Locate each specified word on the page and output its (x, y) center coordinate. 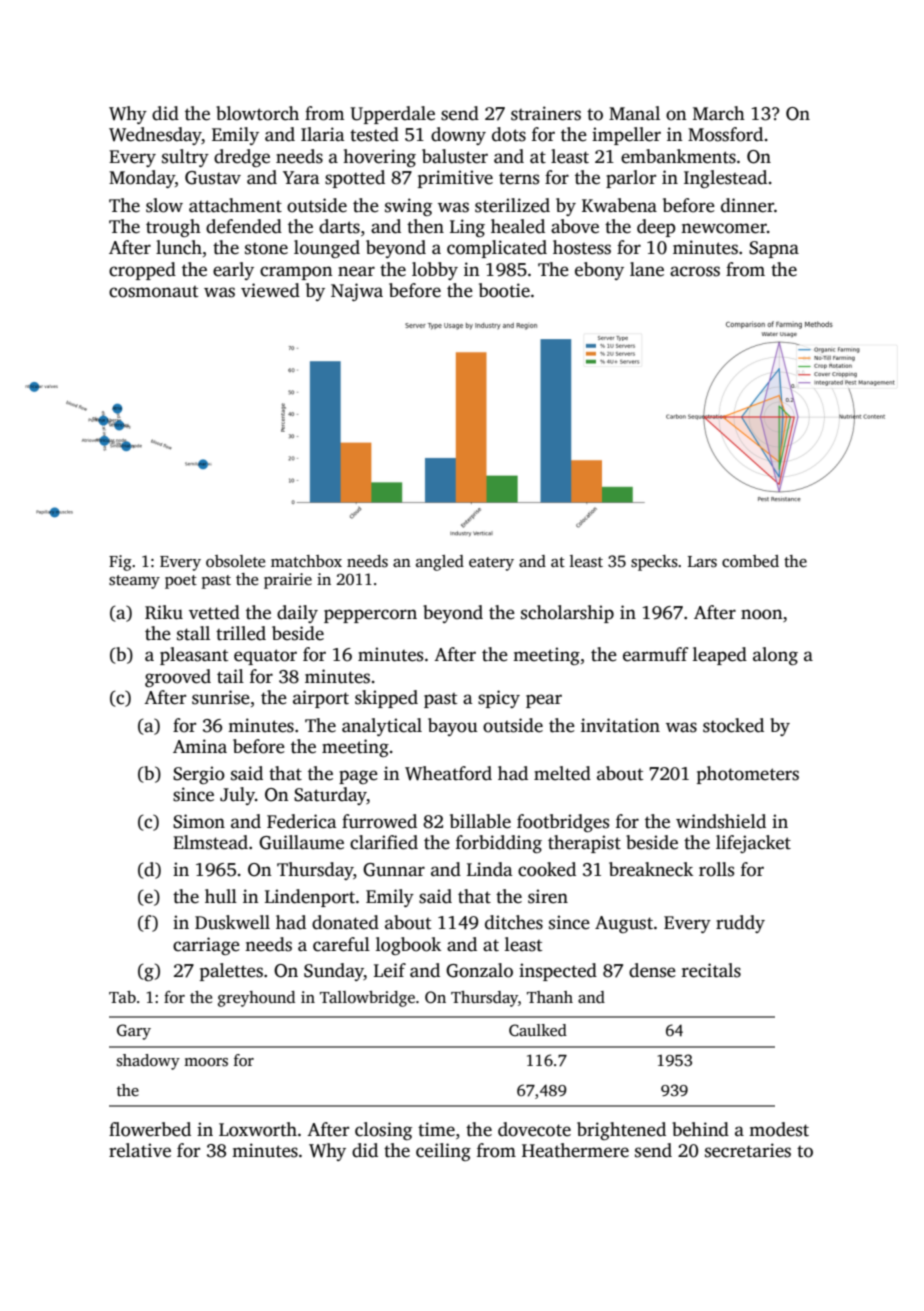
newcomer (724, 228)
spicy (499, 699)
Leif (390, 970)
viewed (270, 290)
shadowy (148, 1062)
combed (750, 561)
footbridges (563, 823)
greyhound (256, 999)
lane (647, 269)
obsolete (235, 561)
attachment (235, 205)
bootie (504, 290)
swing (408, 207)
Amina (200, 746)
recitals (711, 970)
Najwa (357, 292)
